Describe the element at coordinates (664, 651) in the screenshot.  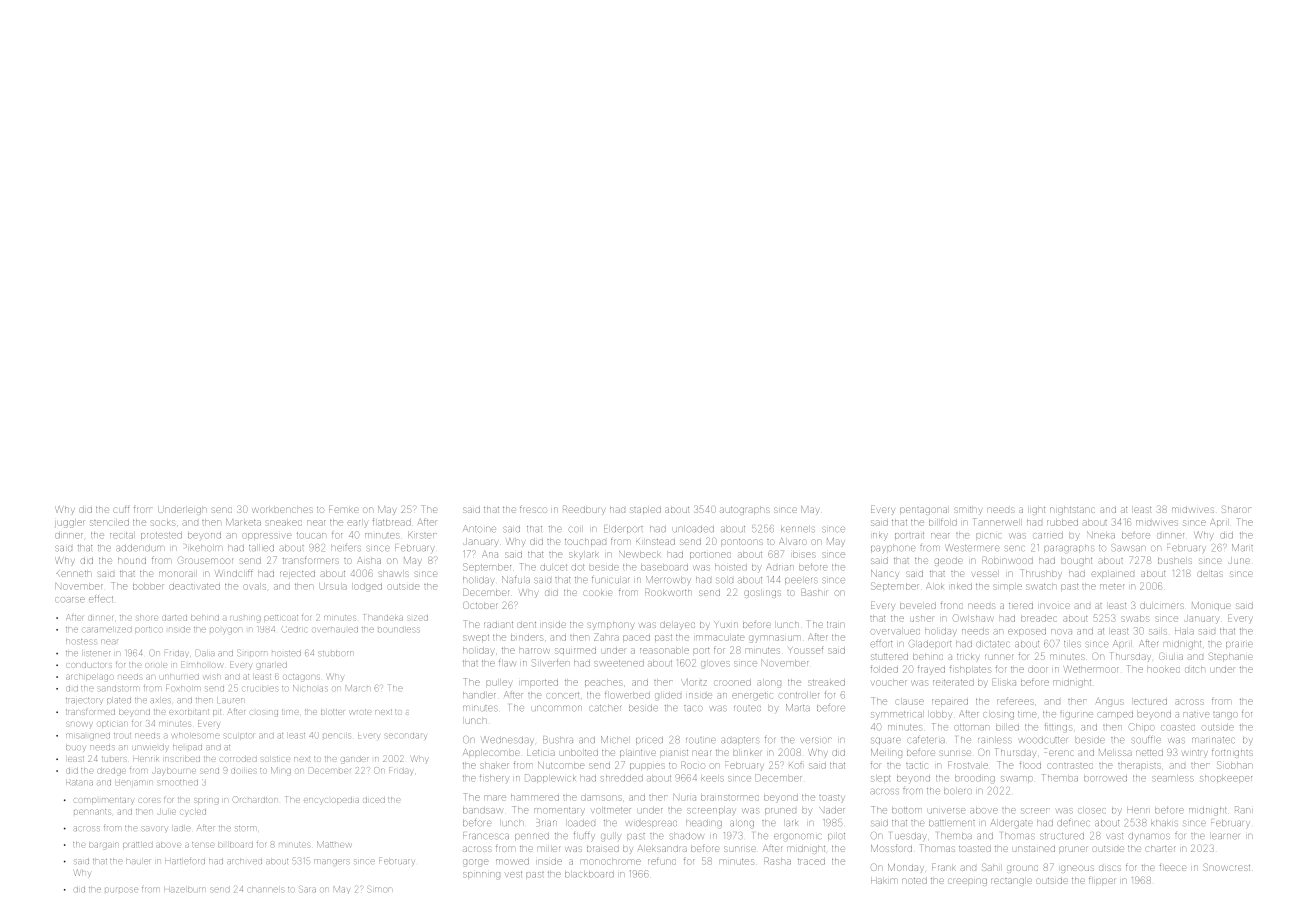
I see `reasonable` at that location.
